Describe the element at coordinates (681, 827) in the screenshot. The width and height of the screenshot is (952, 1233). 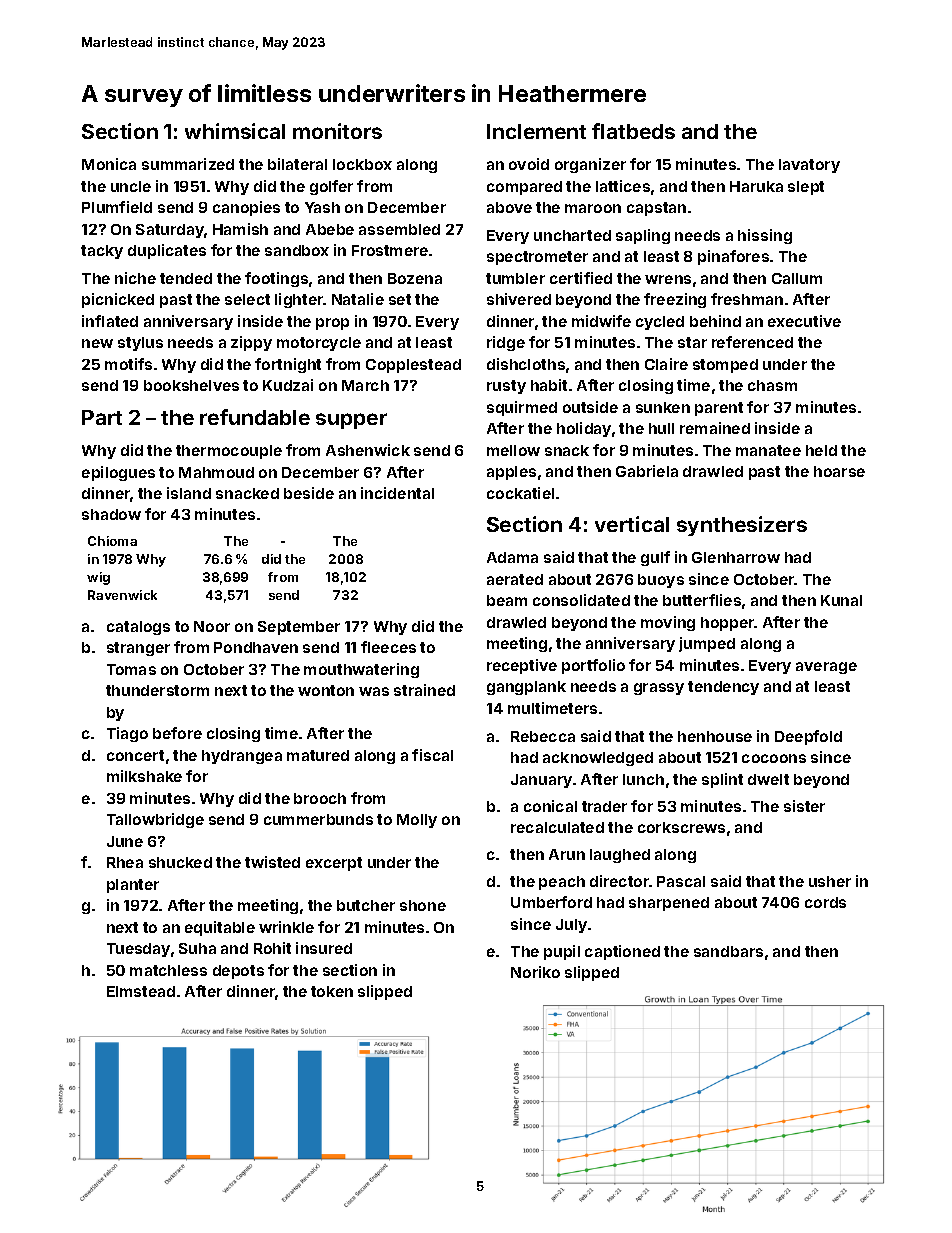
I see `corkscrews` at that location.
